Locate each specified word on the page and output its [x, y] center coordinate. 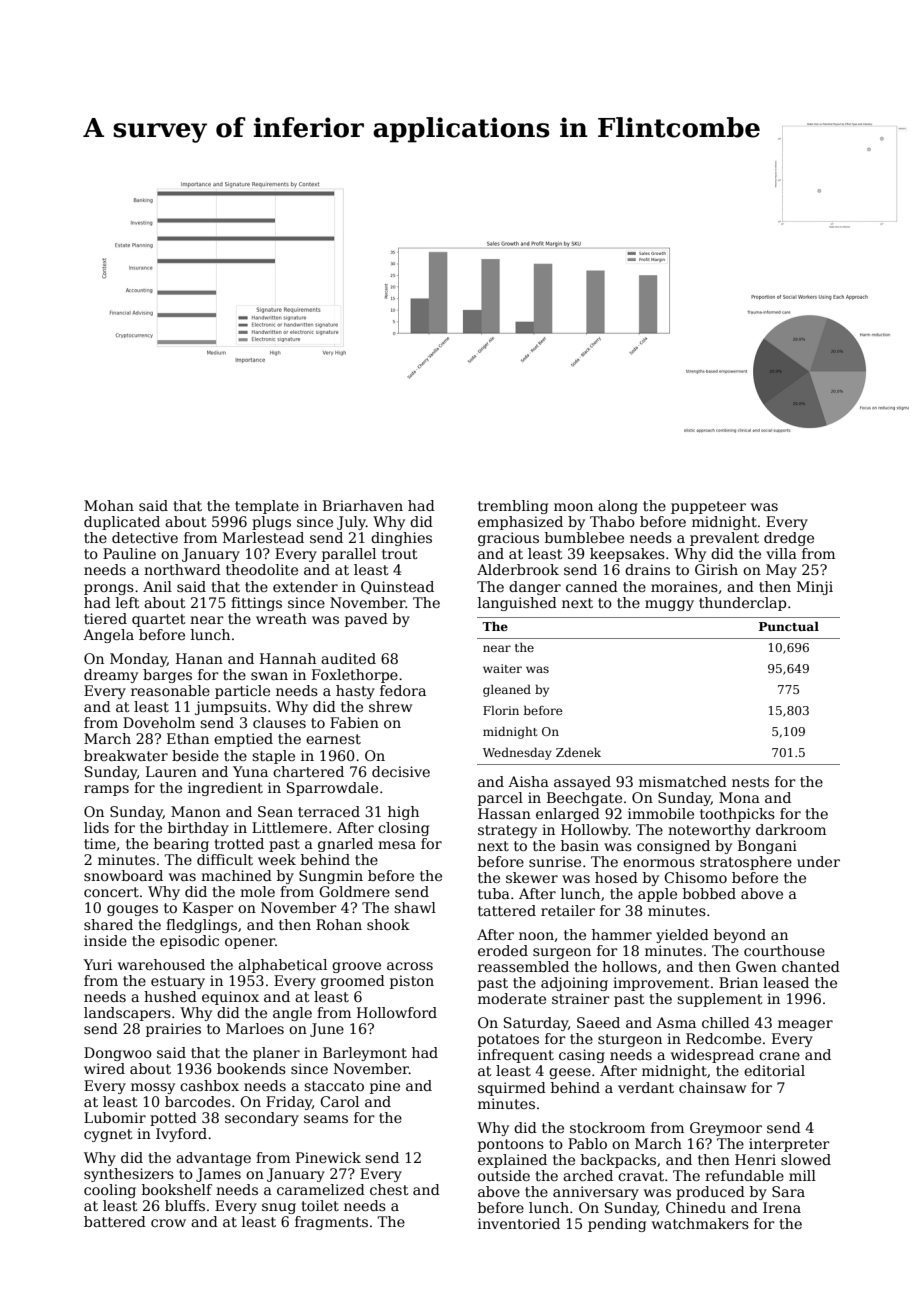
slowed [806, 1159]
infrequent [516, 1056]
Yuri [97, 964]
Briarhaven [363, 505]
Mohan [109, 505]
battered [115, 1221]
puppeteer [708, 507]
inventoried [519, 1223]
